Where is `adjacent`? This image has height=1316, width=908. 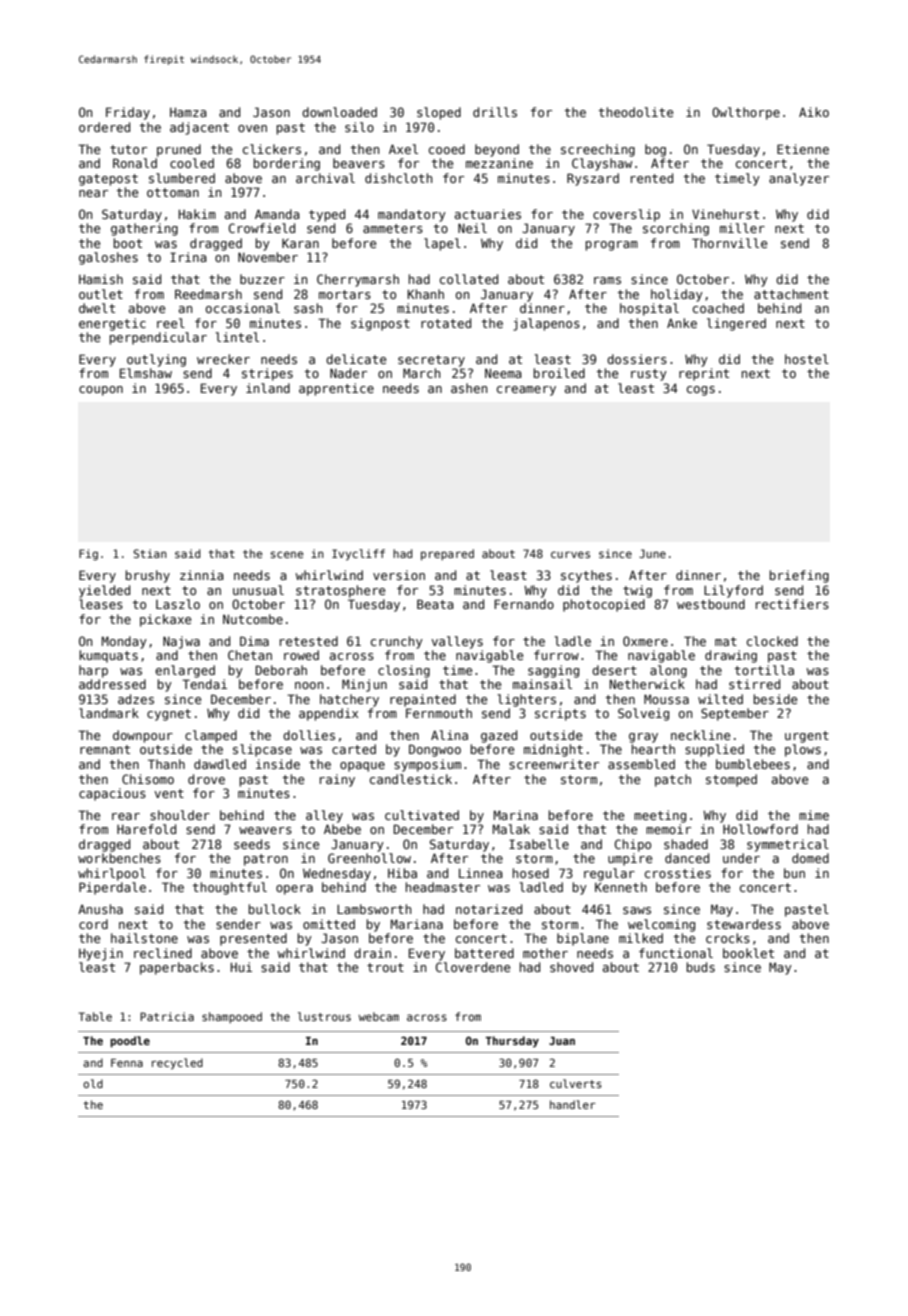 adjacent is located at coordinates (199, 128).
